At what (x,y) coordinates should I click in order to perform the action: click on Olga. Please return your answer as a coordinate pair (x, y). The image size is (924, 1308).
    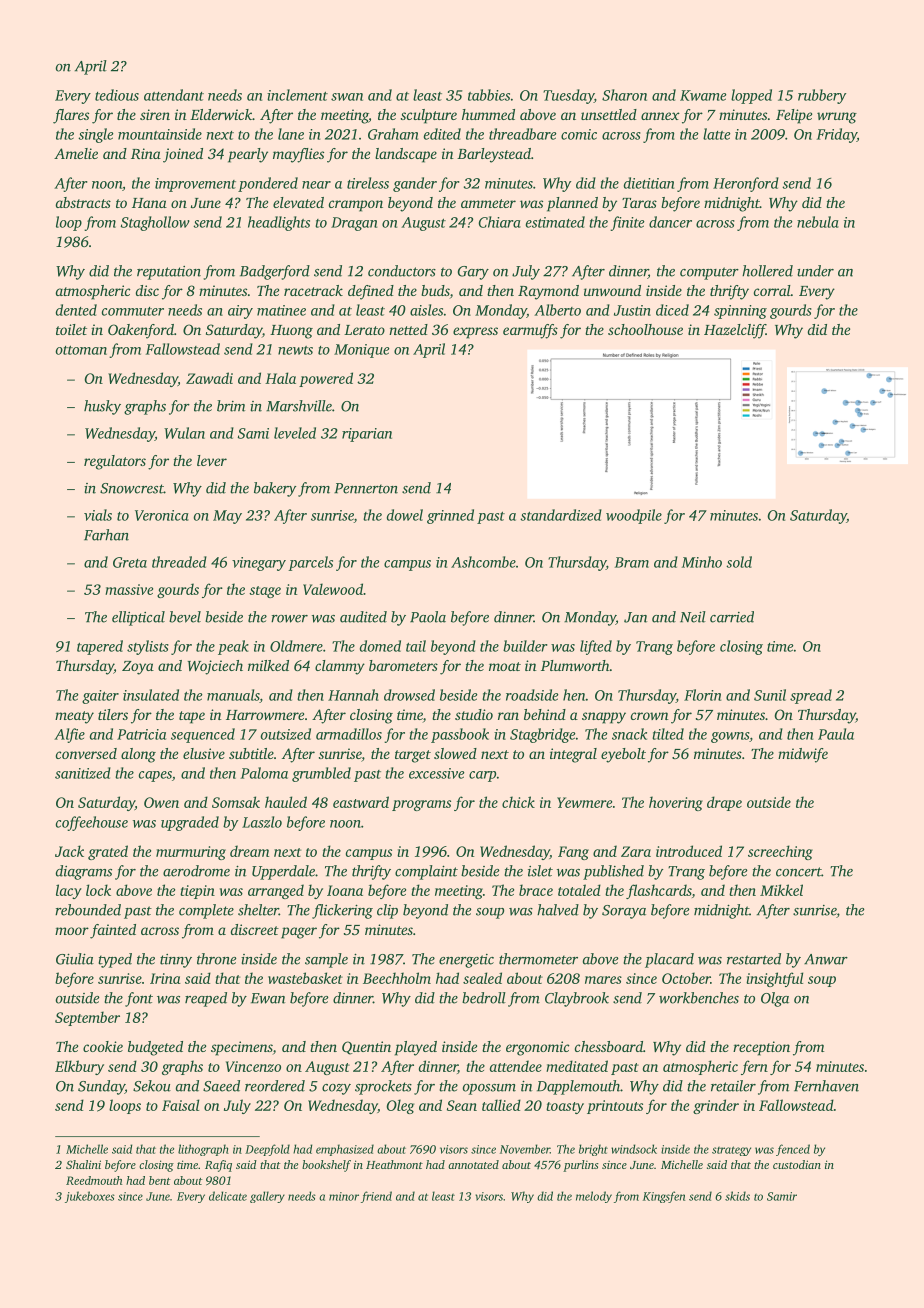
    Looking at the image, I should click on (775, 999).
